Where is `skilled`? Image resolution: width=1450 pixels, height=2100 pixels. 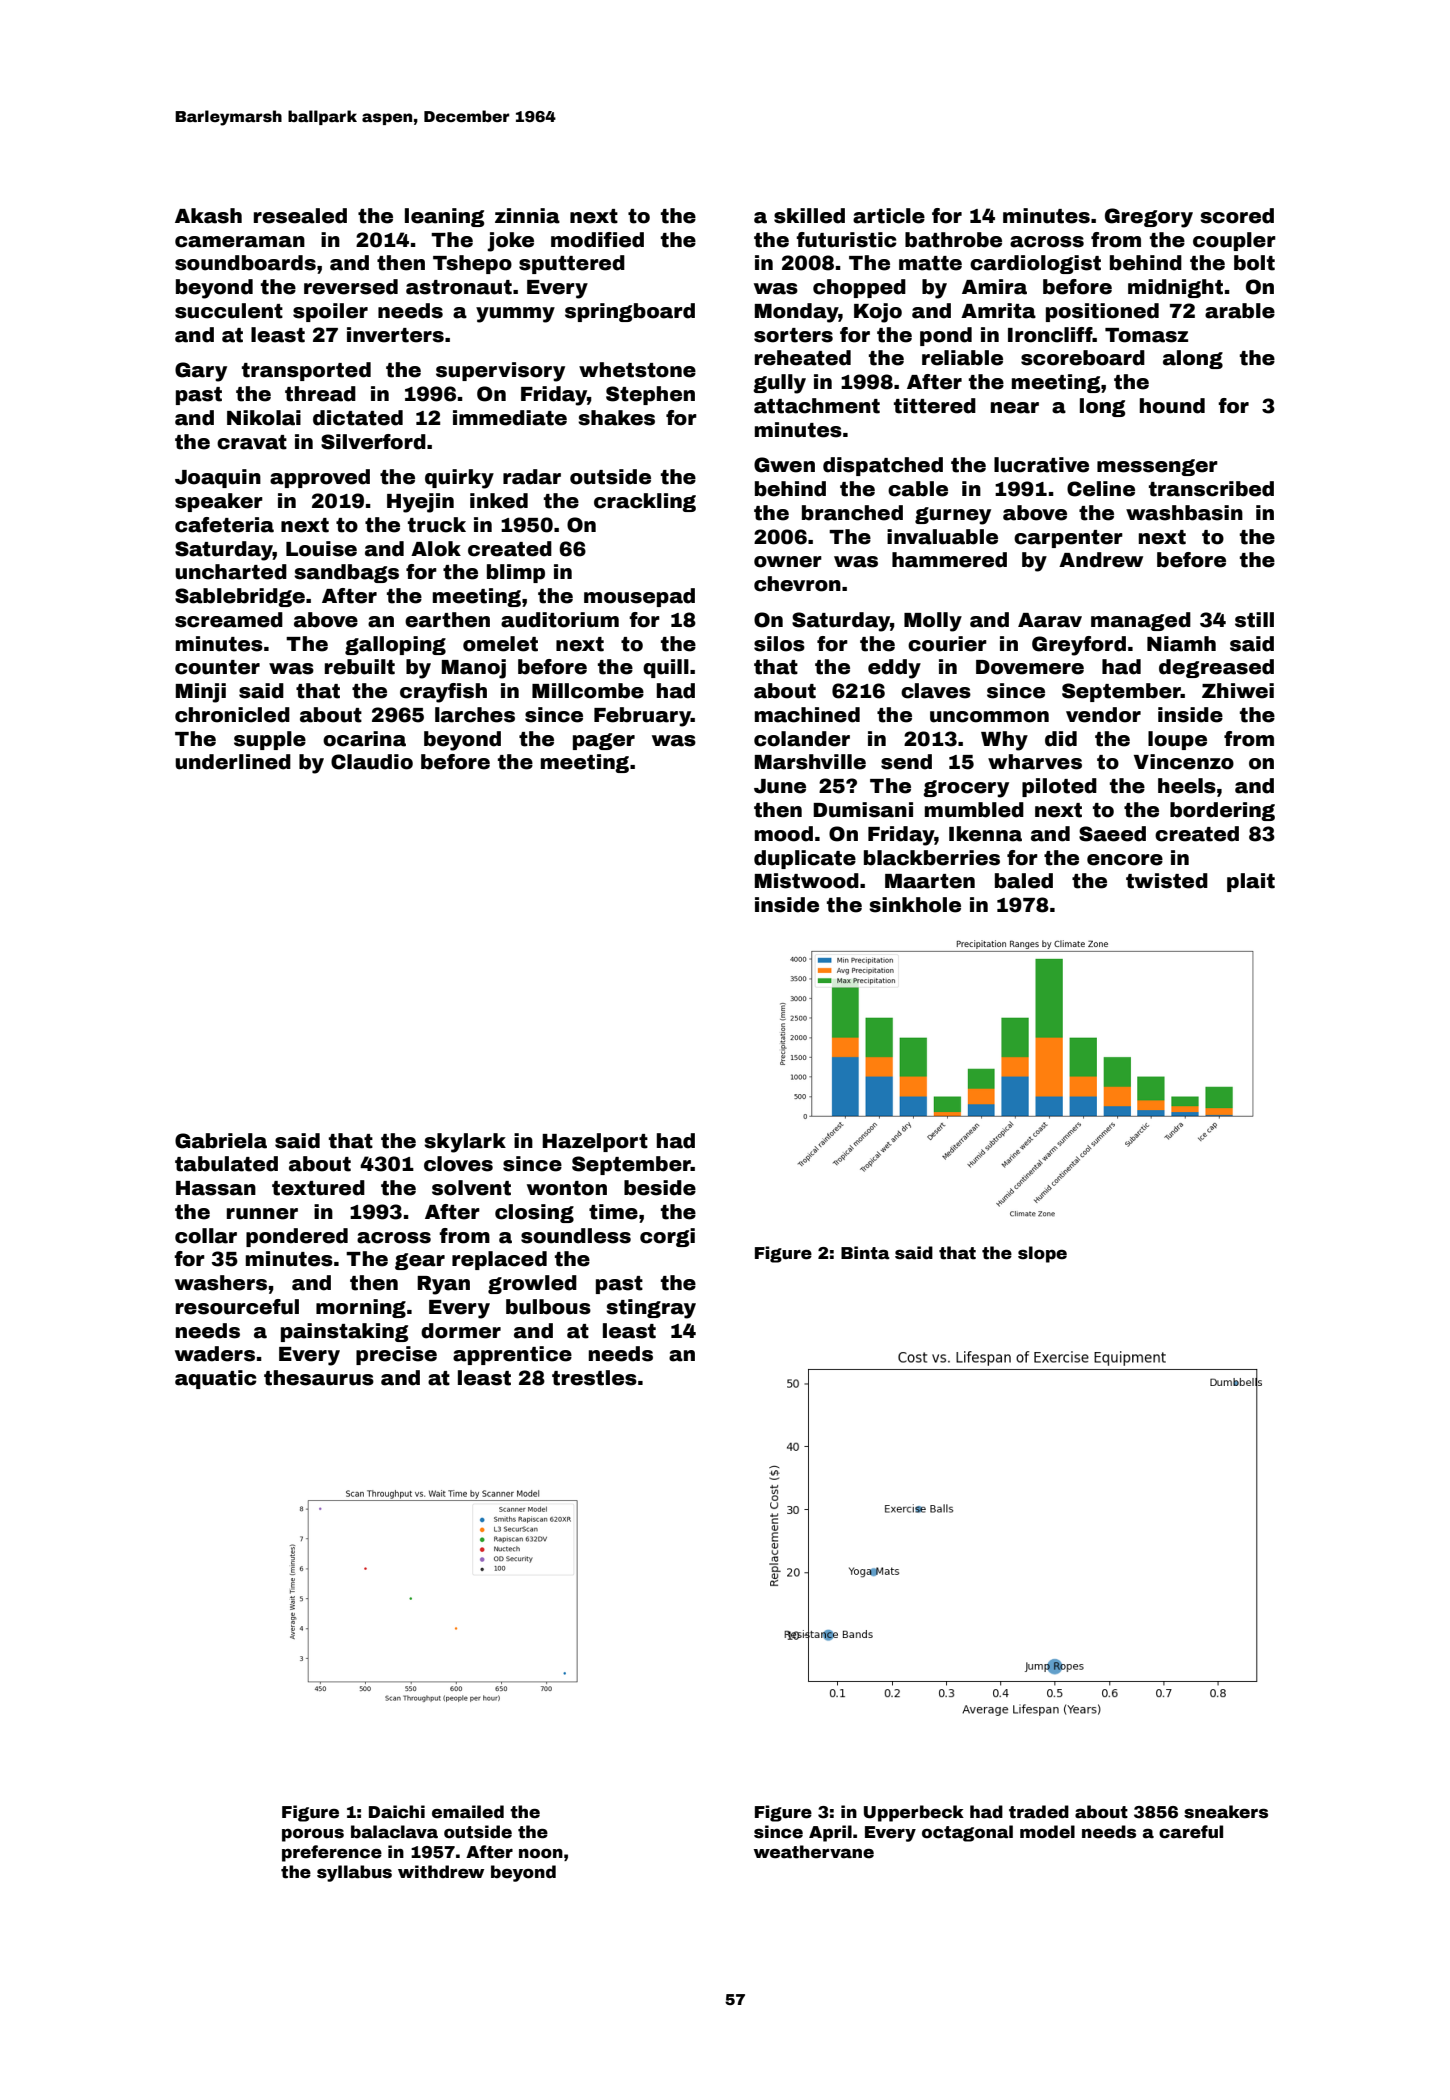
skilled is located at coordinates (809, 216).
